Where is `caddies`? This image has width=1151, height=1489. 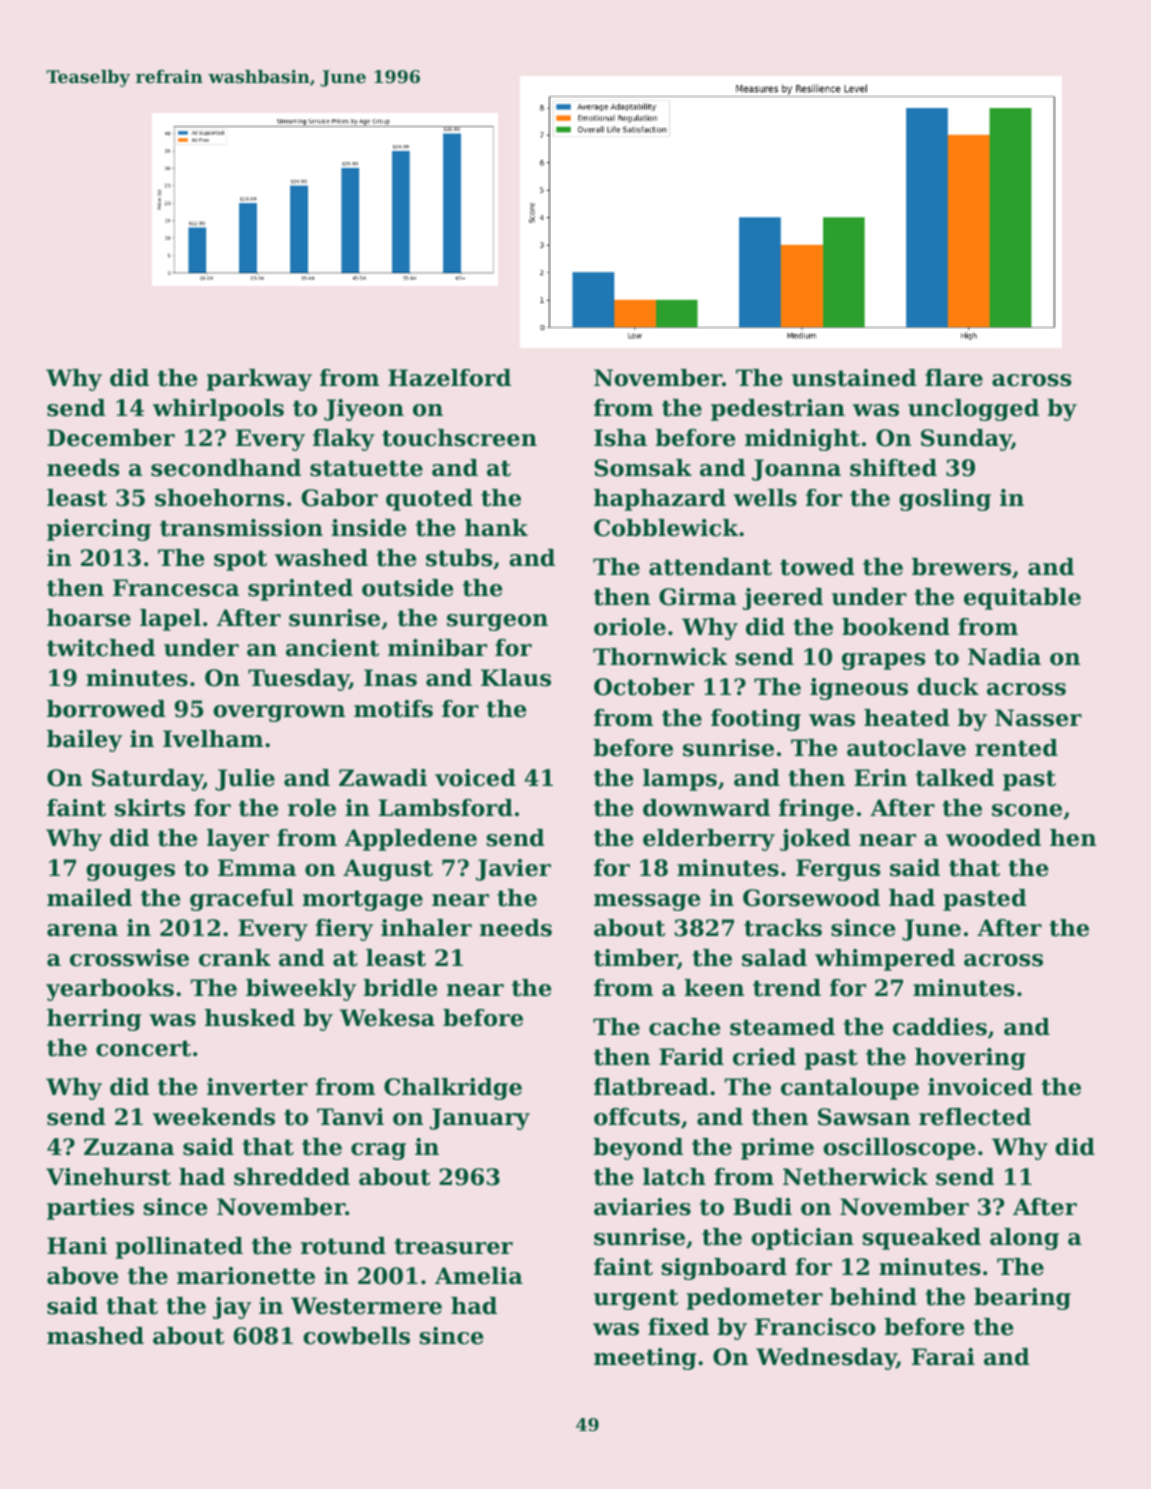
caddies is located at coordinates (940, 1027).
